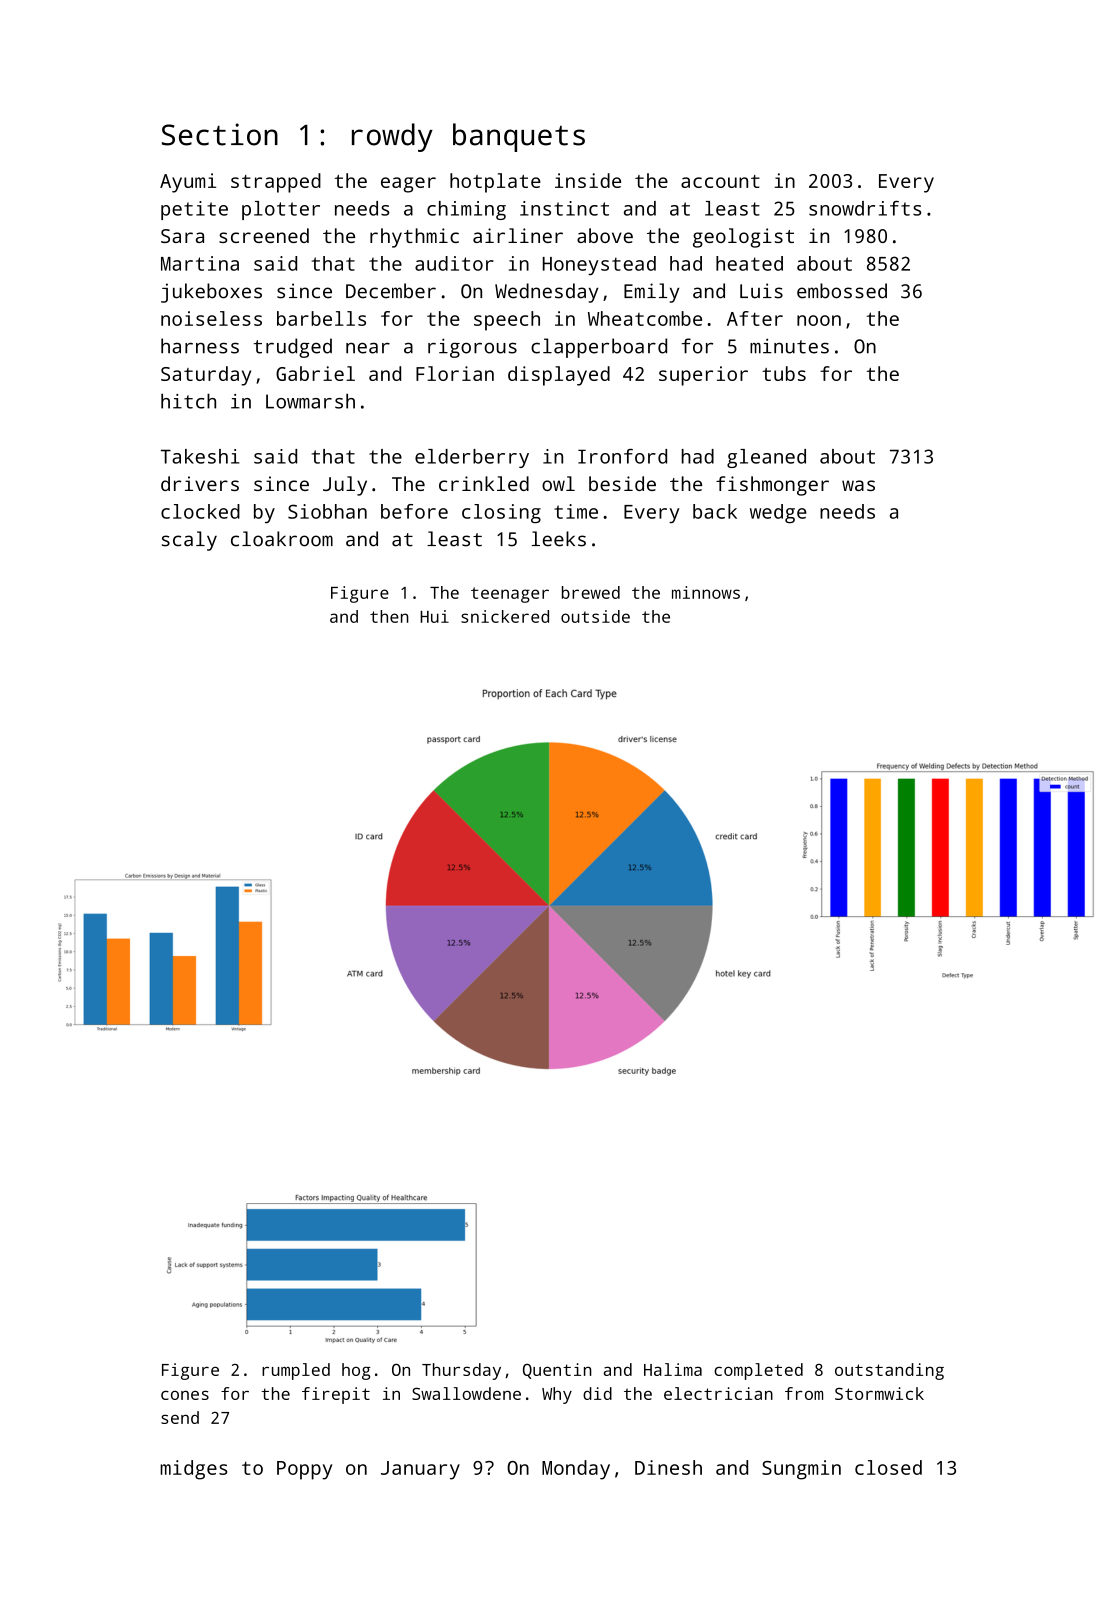 The height and width of the screenshot is (1619, 1118). I want to click on snickered, so click(505, 616).
